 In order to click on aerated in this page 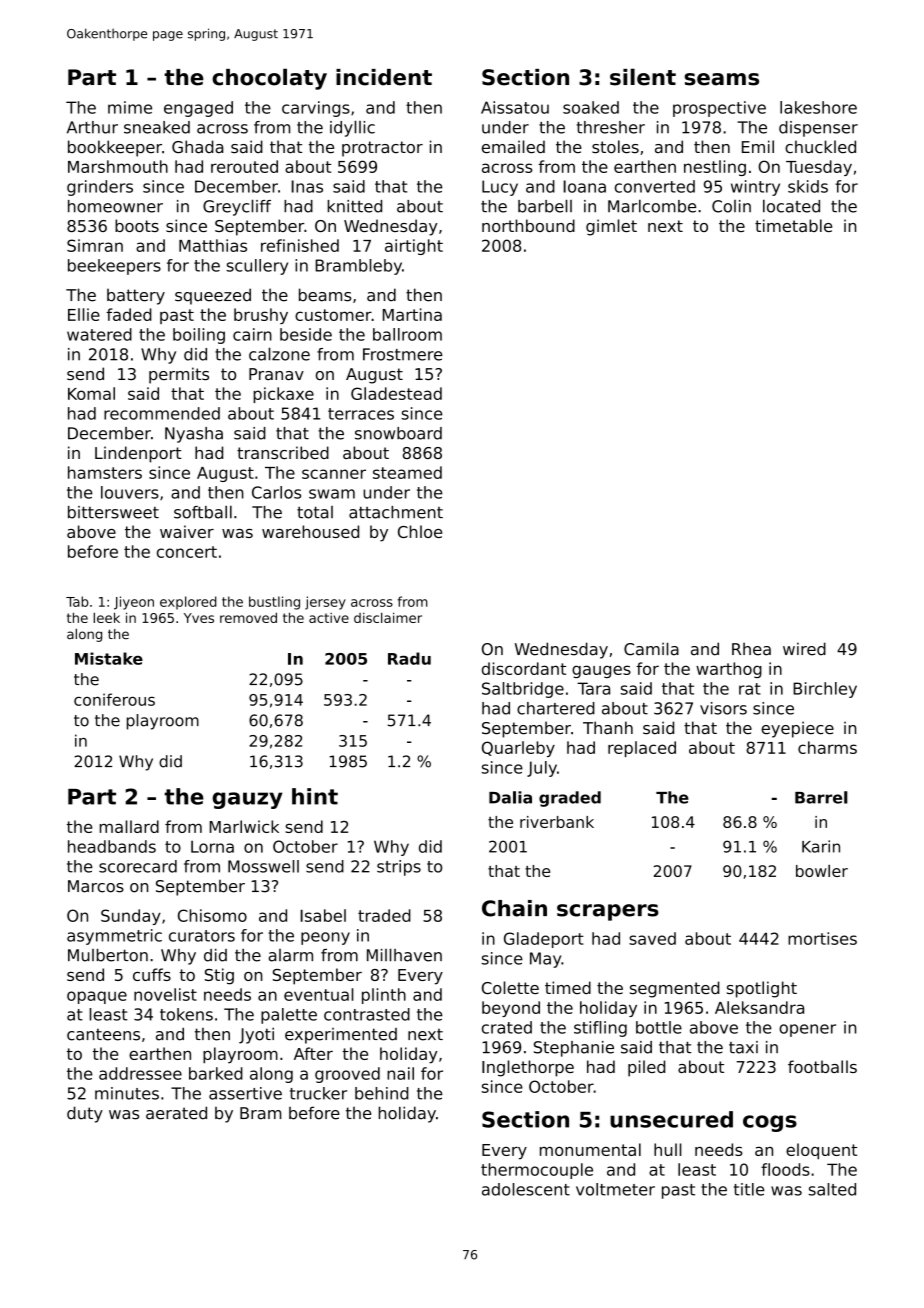, I will do `click(176, 1113)`.
